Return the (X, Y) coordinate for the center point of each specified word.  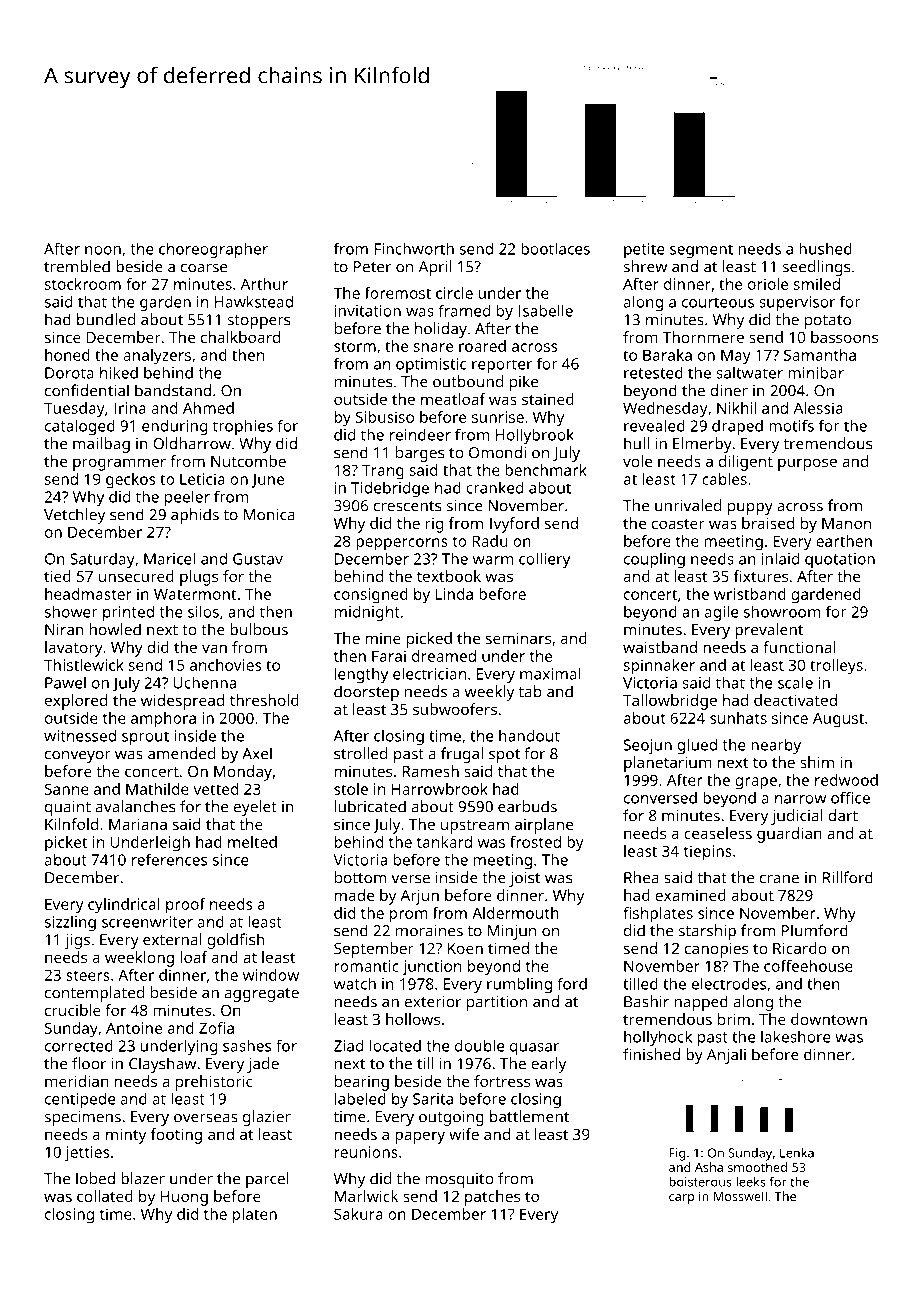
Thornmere (703, 337)
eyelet (255, 808)
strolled (360, 753)
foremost (398, 293)
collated (105, 1196)
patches (492, 1198)
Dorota (69, 373)
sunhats (738, 718)
